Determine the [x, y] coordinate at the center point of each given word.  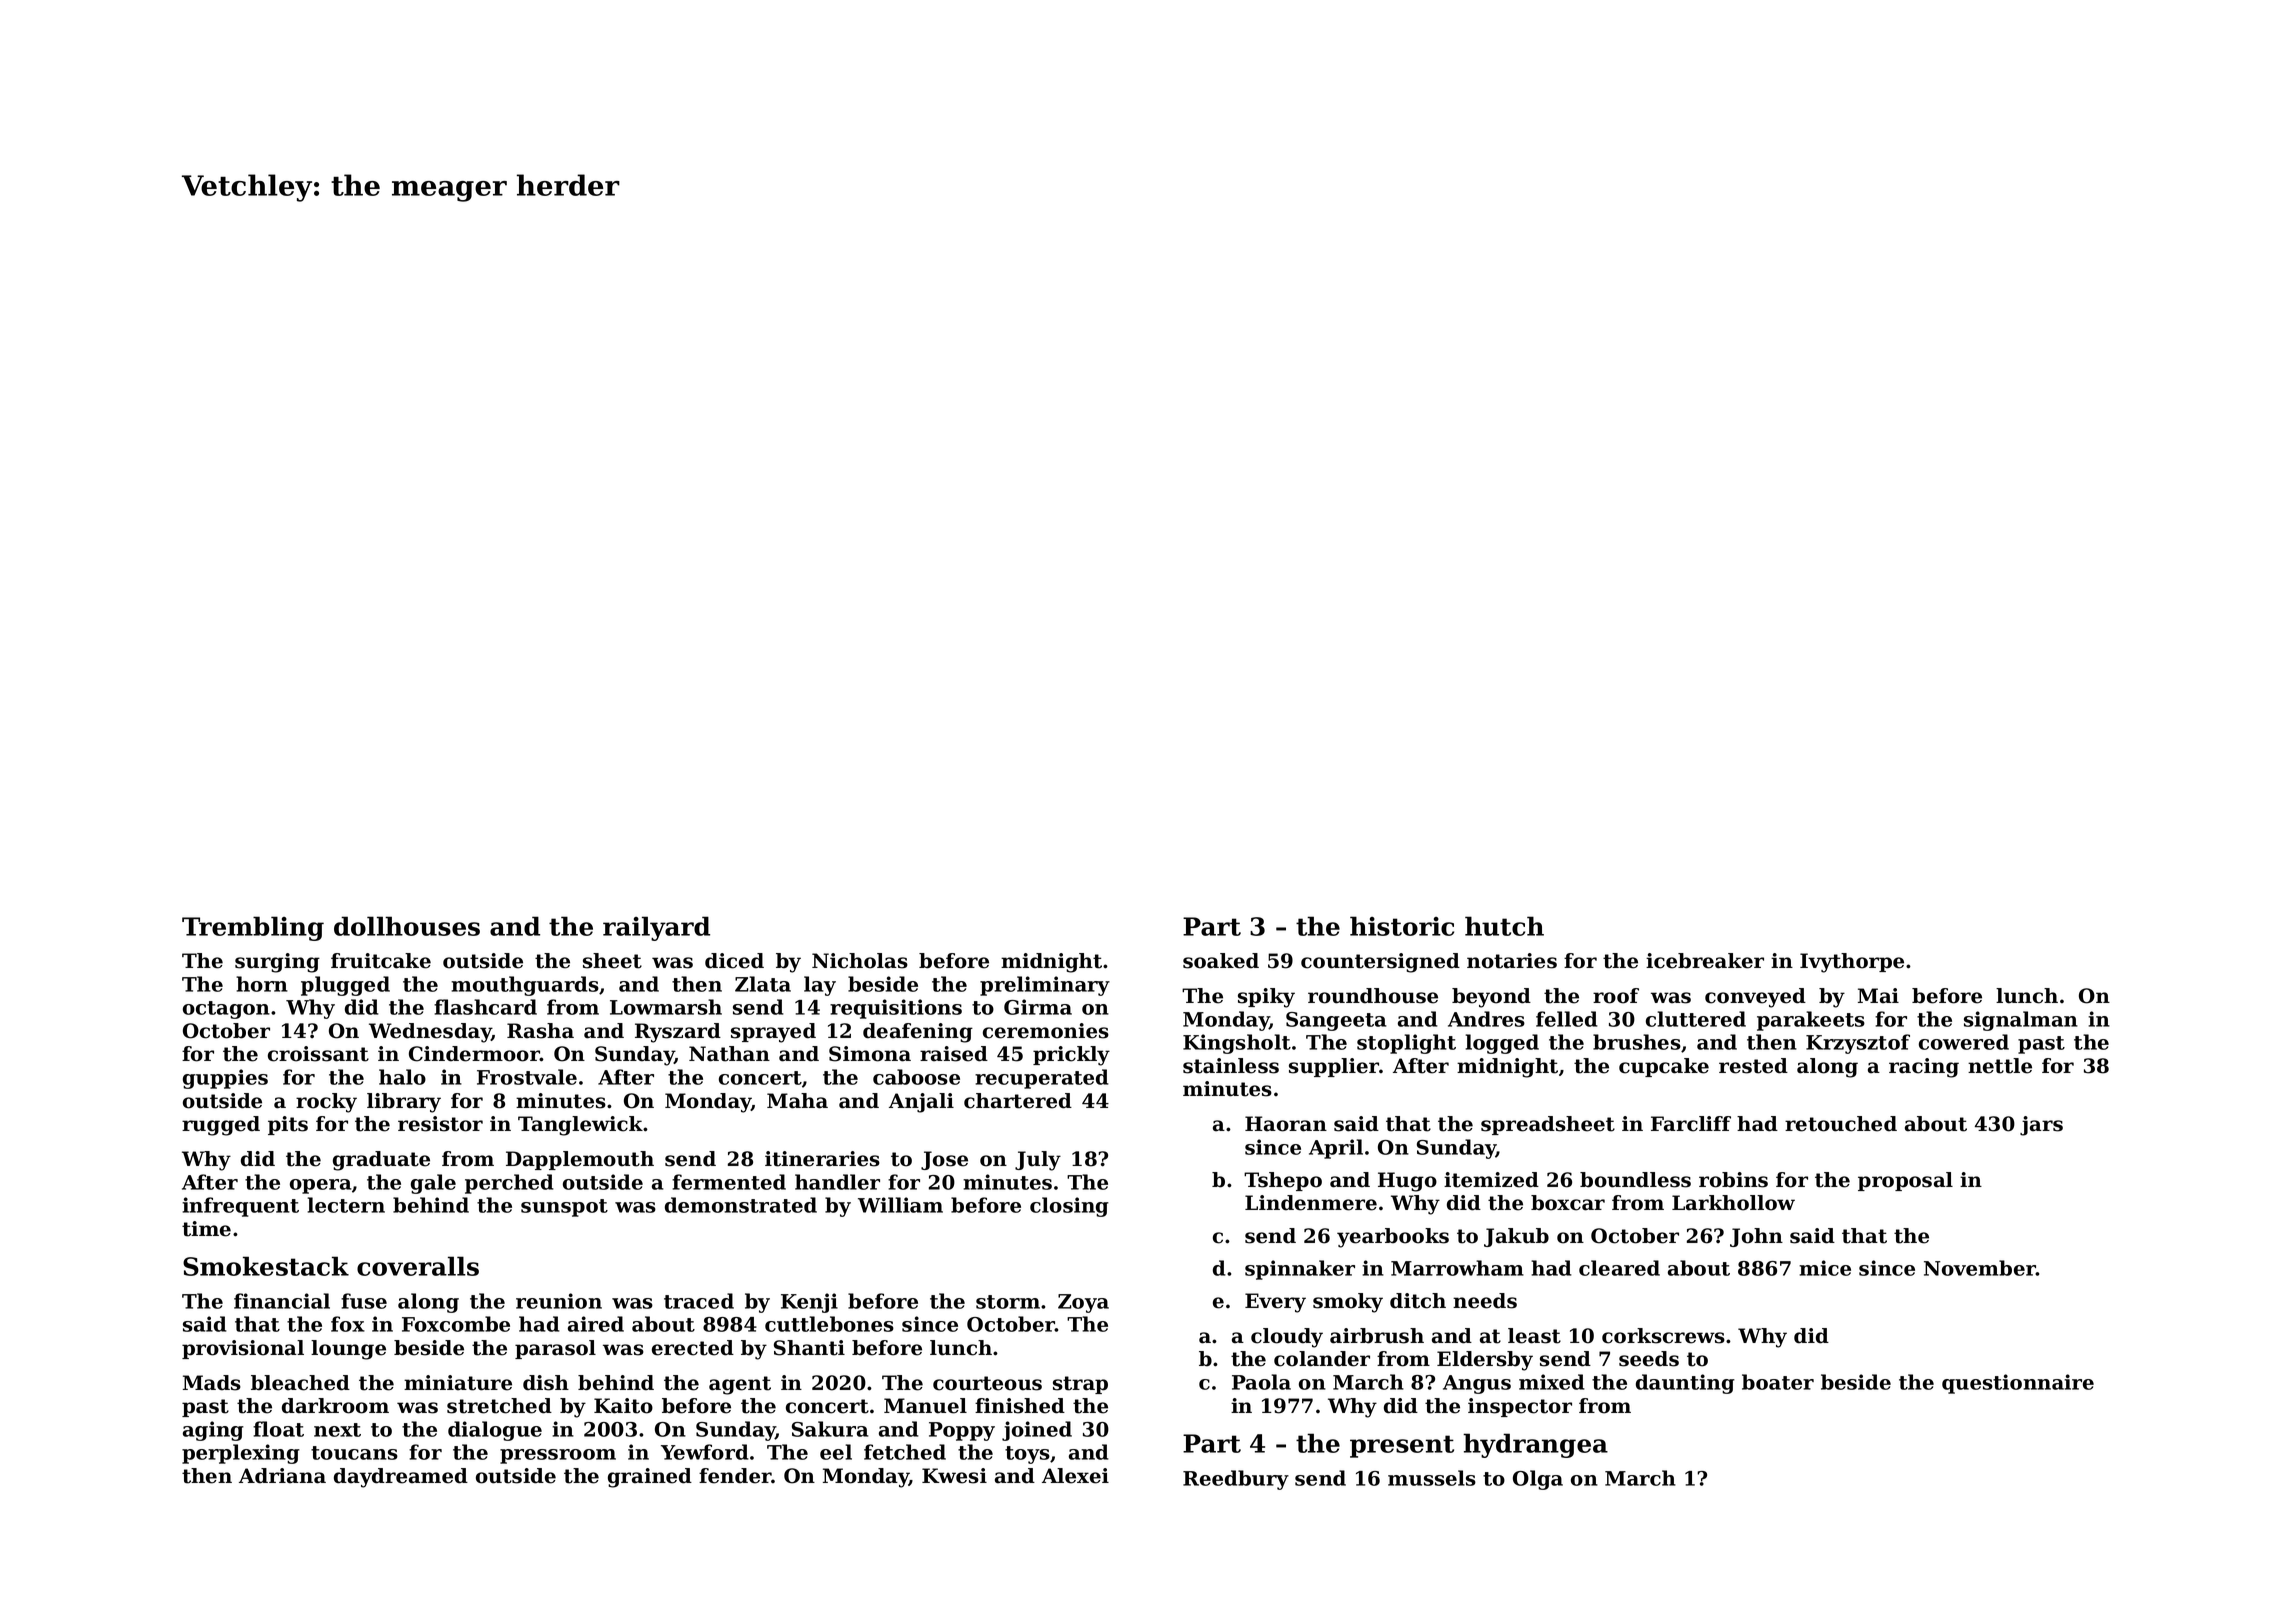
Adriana [282, 1476]
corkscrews [1663, 1336]
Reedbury [1236, 1480]
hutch [1504, 926]
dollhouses [407, 926]
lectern [346, 1205]
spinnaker [1300, 1270]
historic [1402, 926]
